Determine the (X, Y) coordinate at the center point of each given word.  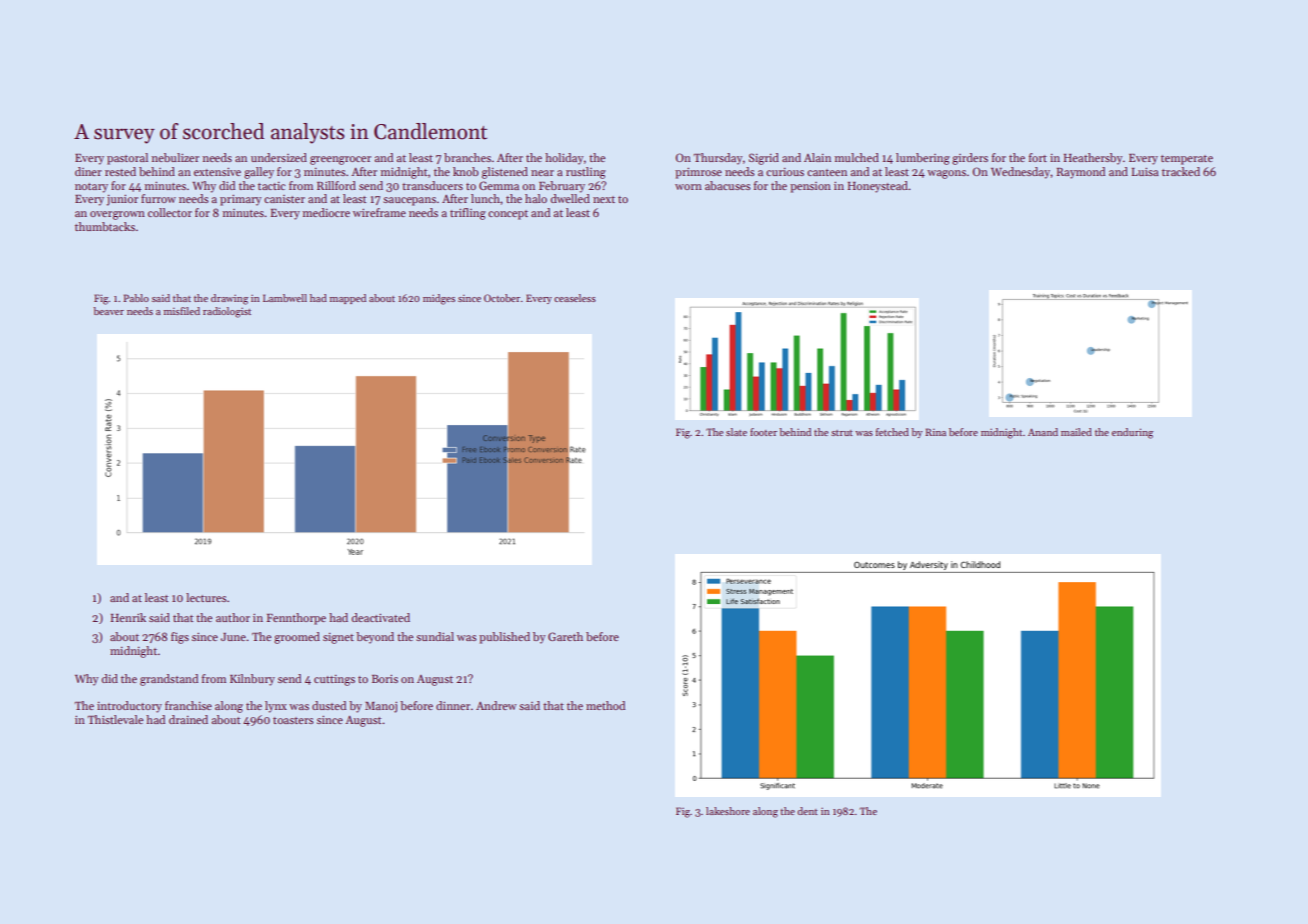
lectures (206, 597)
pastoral (127, 159)
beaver (108, 311)
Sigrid (764, 159)
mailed (1076, 432)
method (605, 705)
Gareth (565, 636)
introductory (129, 707)
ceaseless (575, 298)
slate (736, 432)
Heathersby (1093, 159)
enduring (1132, 433)
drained (188, 719)
